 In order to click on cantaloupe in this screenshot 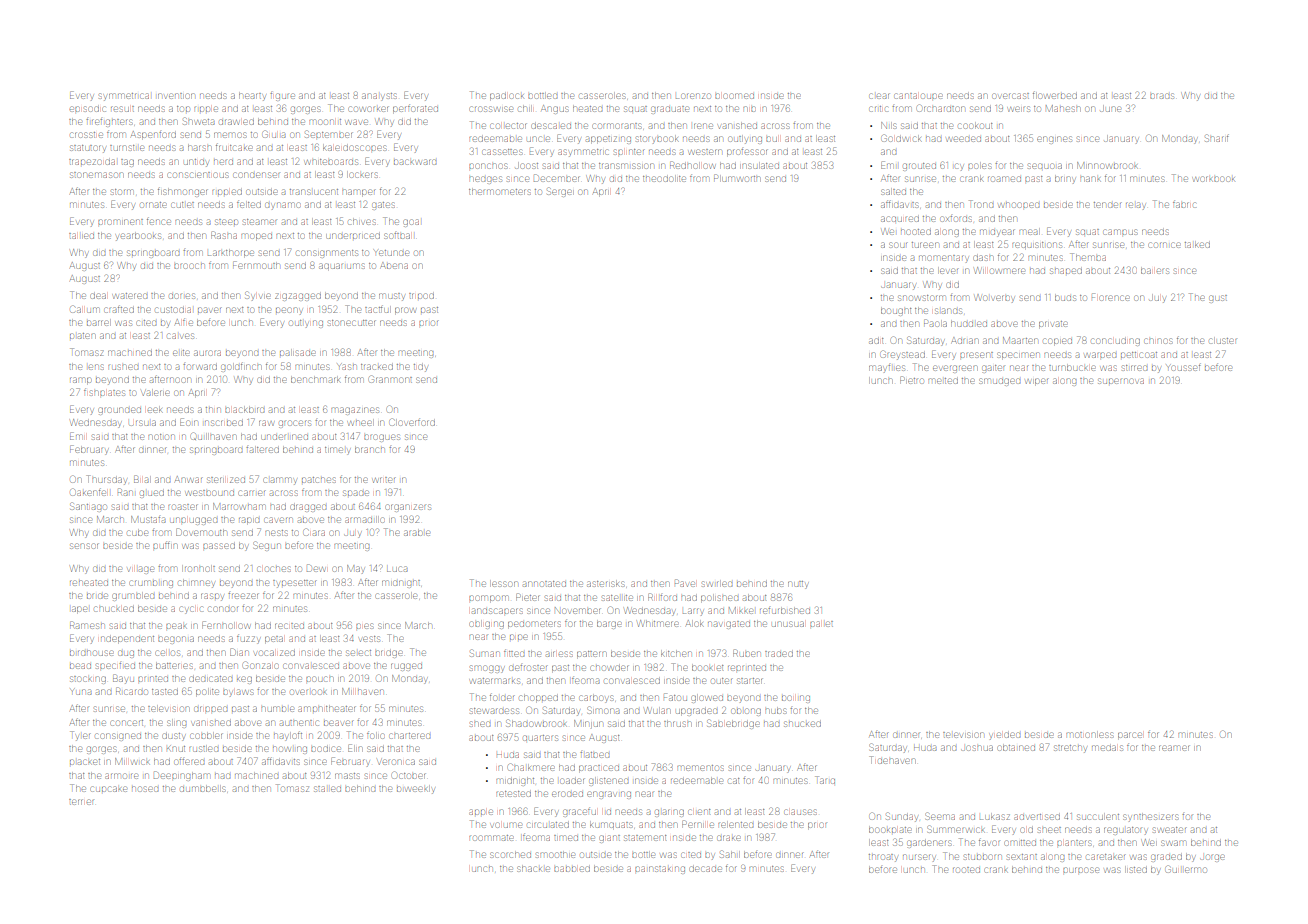, I will do `click(918, 96)`.
